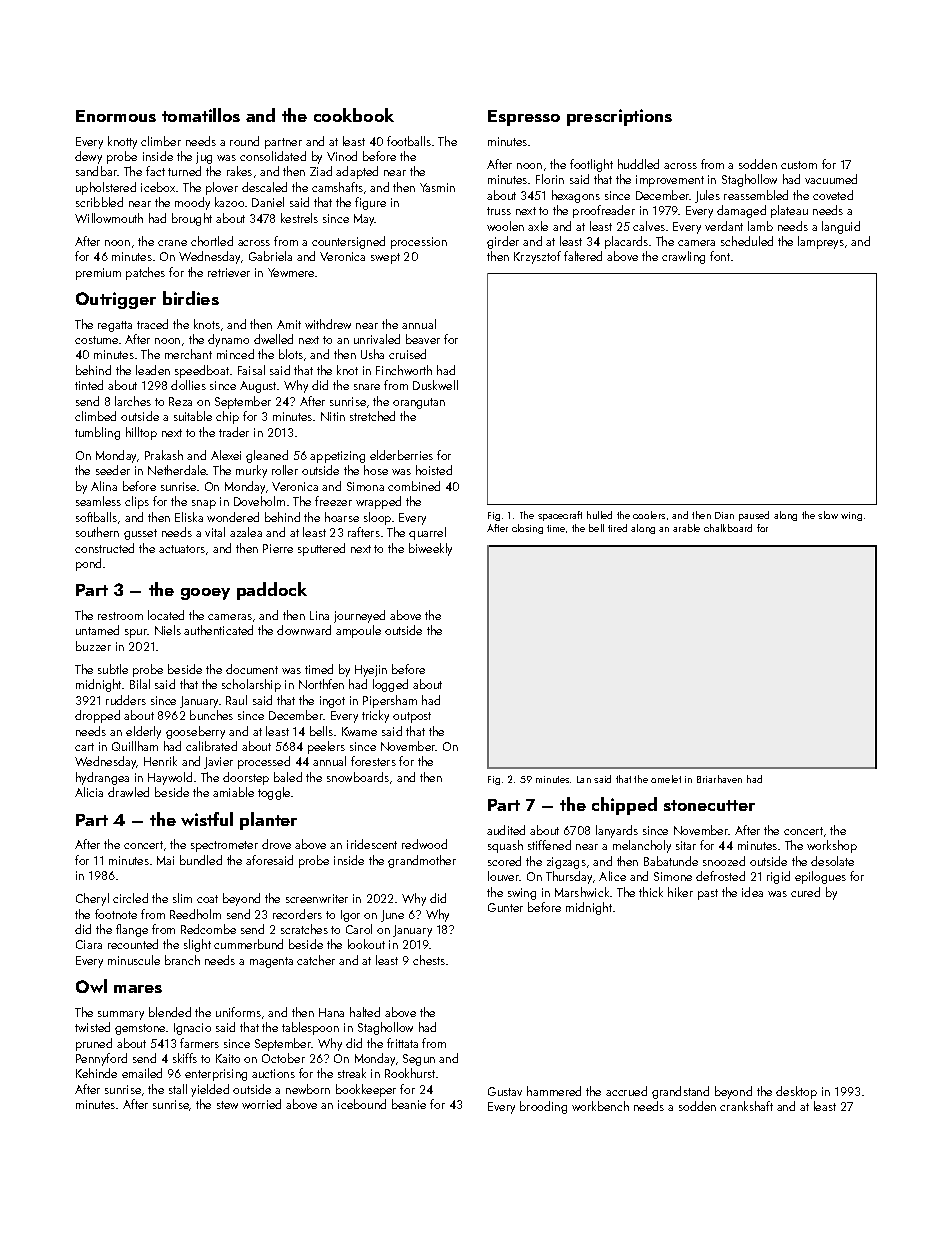 The image size is (952, 1233). Describe the element at coordinates (409, 1104) in the screenshot. I see `beanie` at that location.
